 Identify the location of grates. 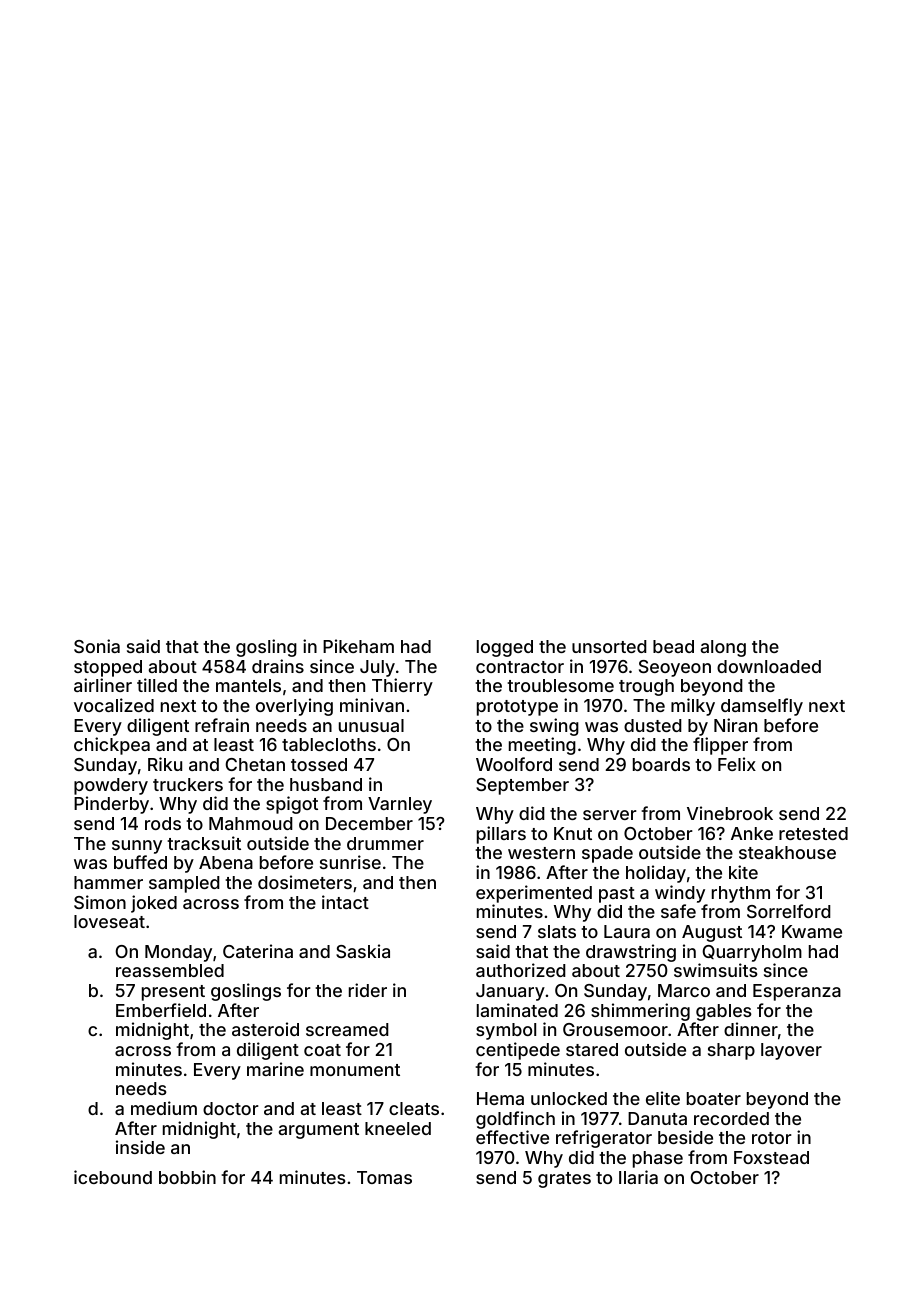
(564, 1180).
